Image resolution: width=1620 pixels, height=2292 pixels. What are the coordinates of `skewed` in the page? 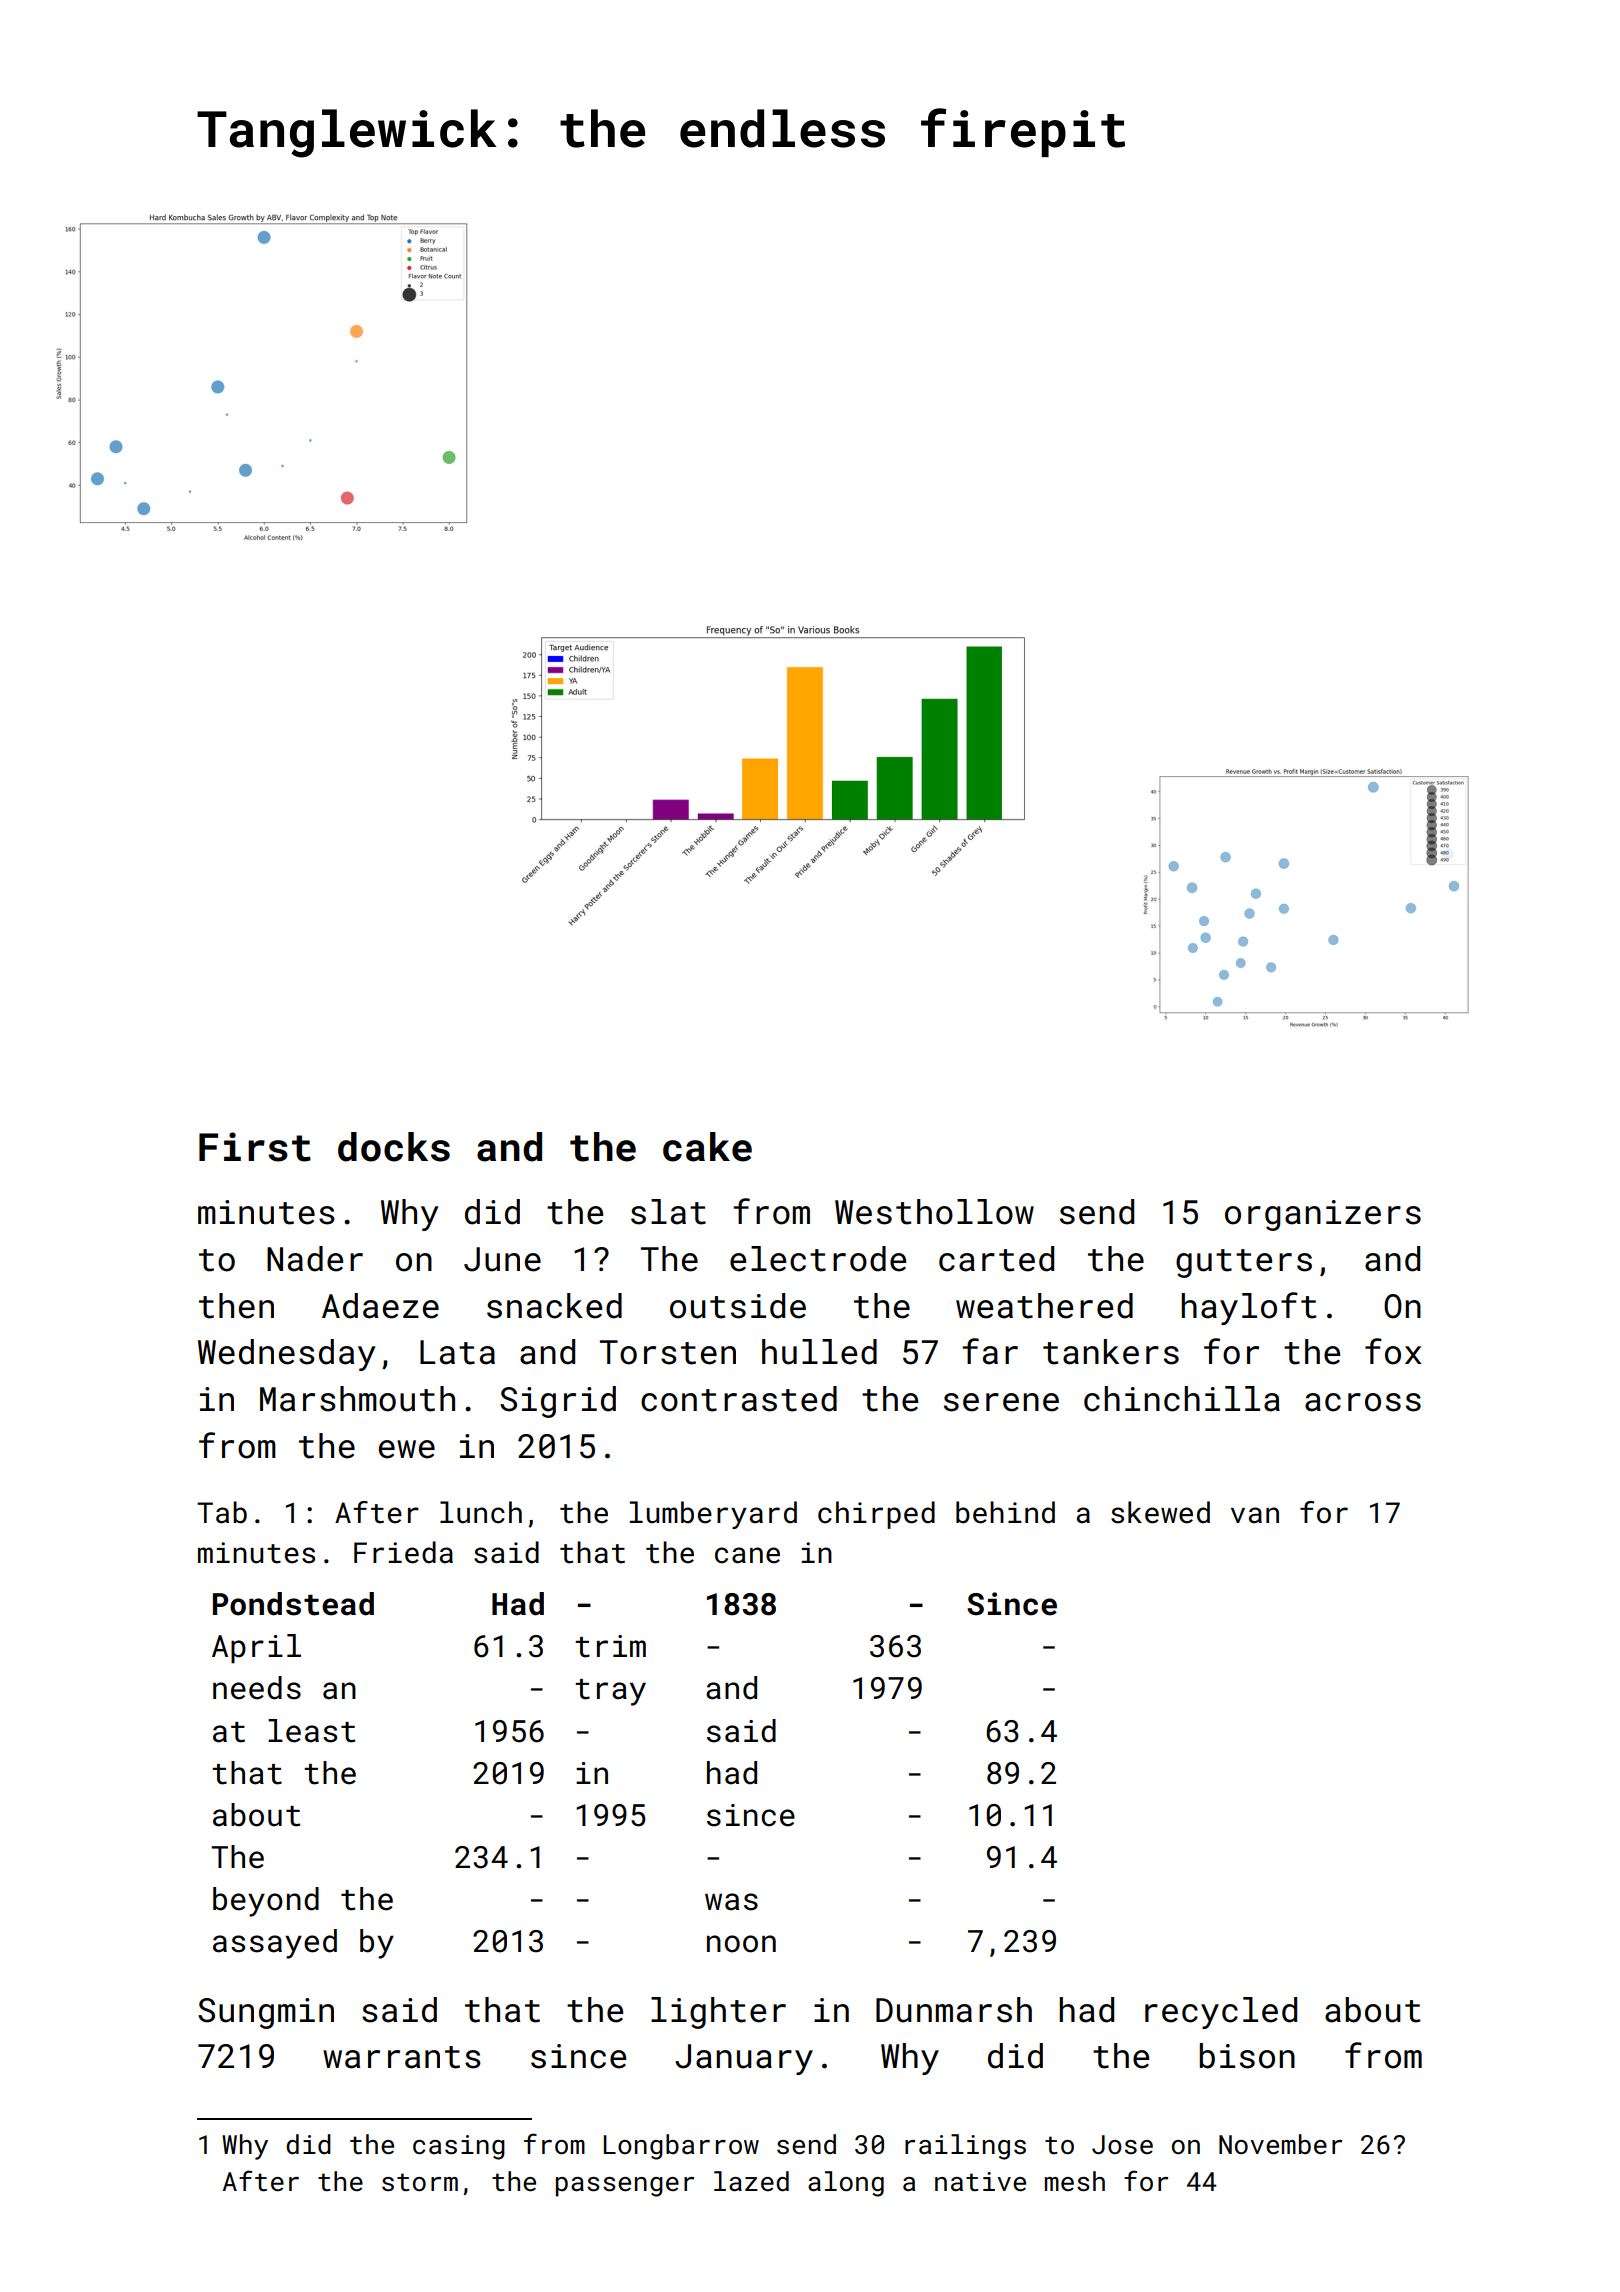 It's located at (1160, 1512).
